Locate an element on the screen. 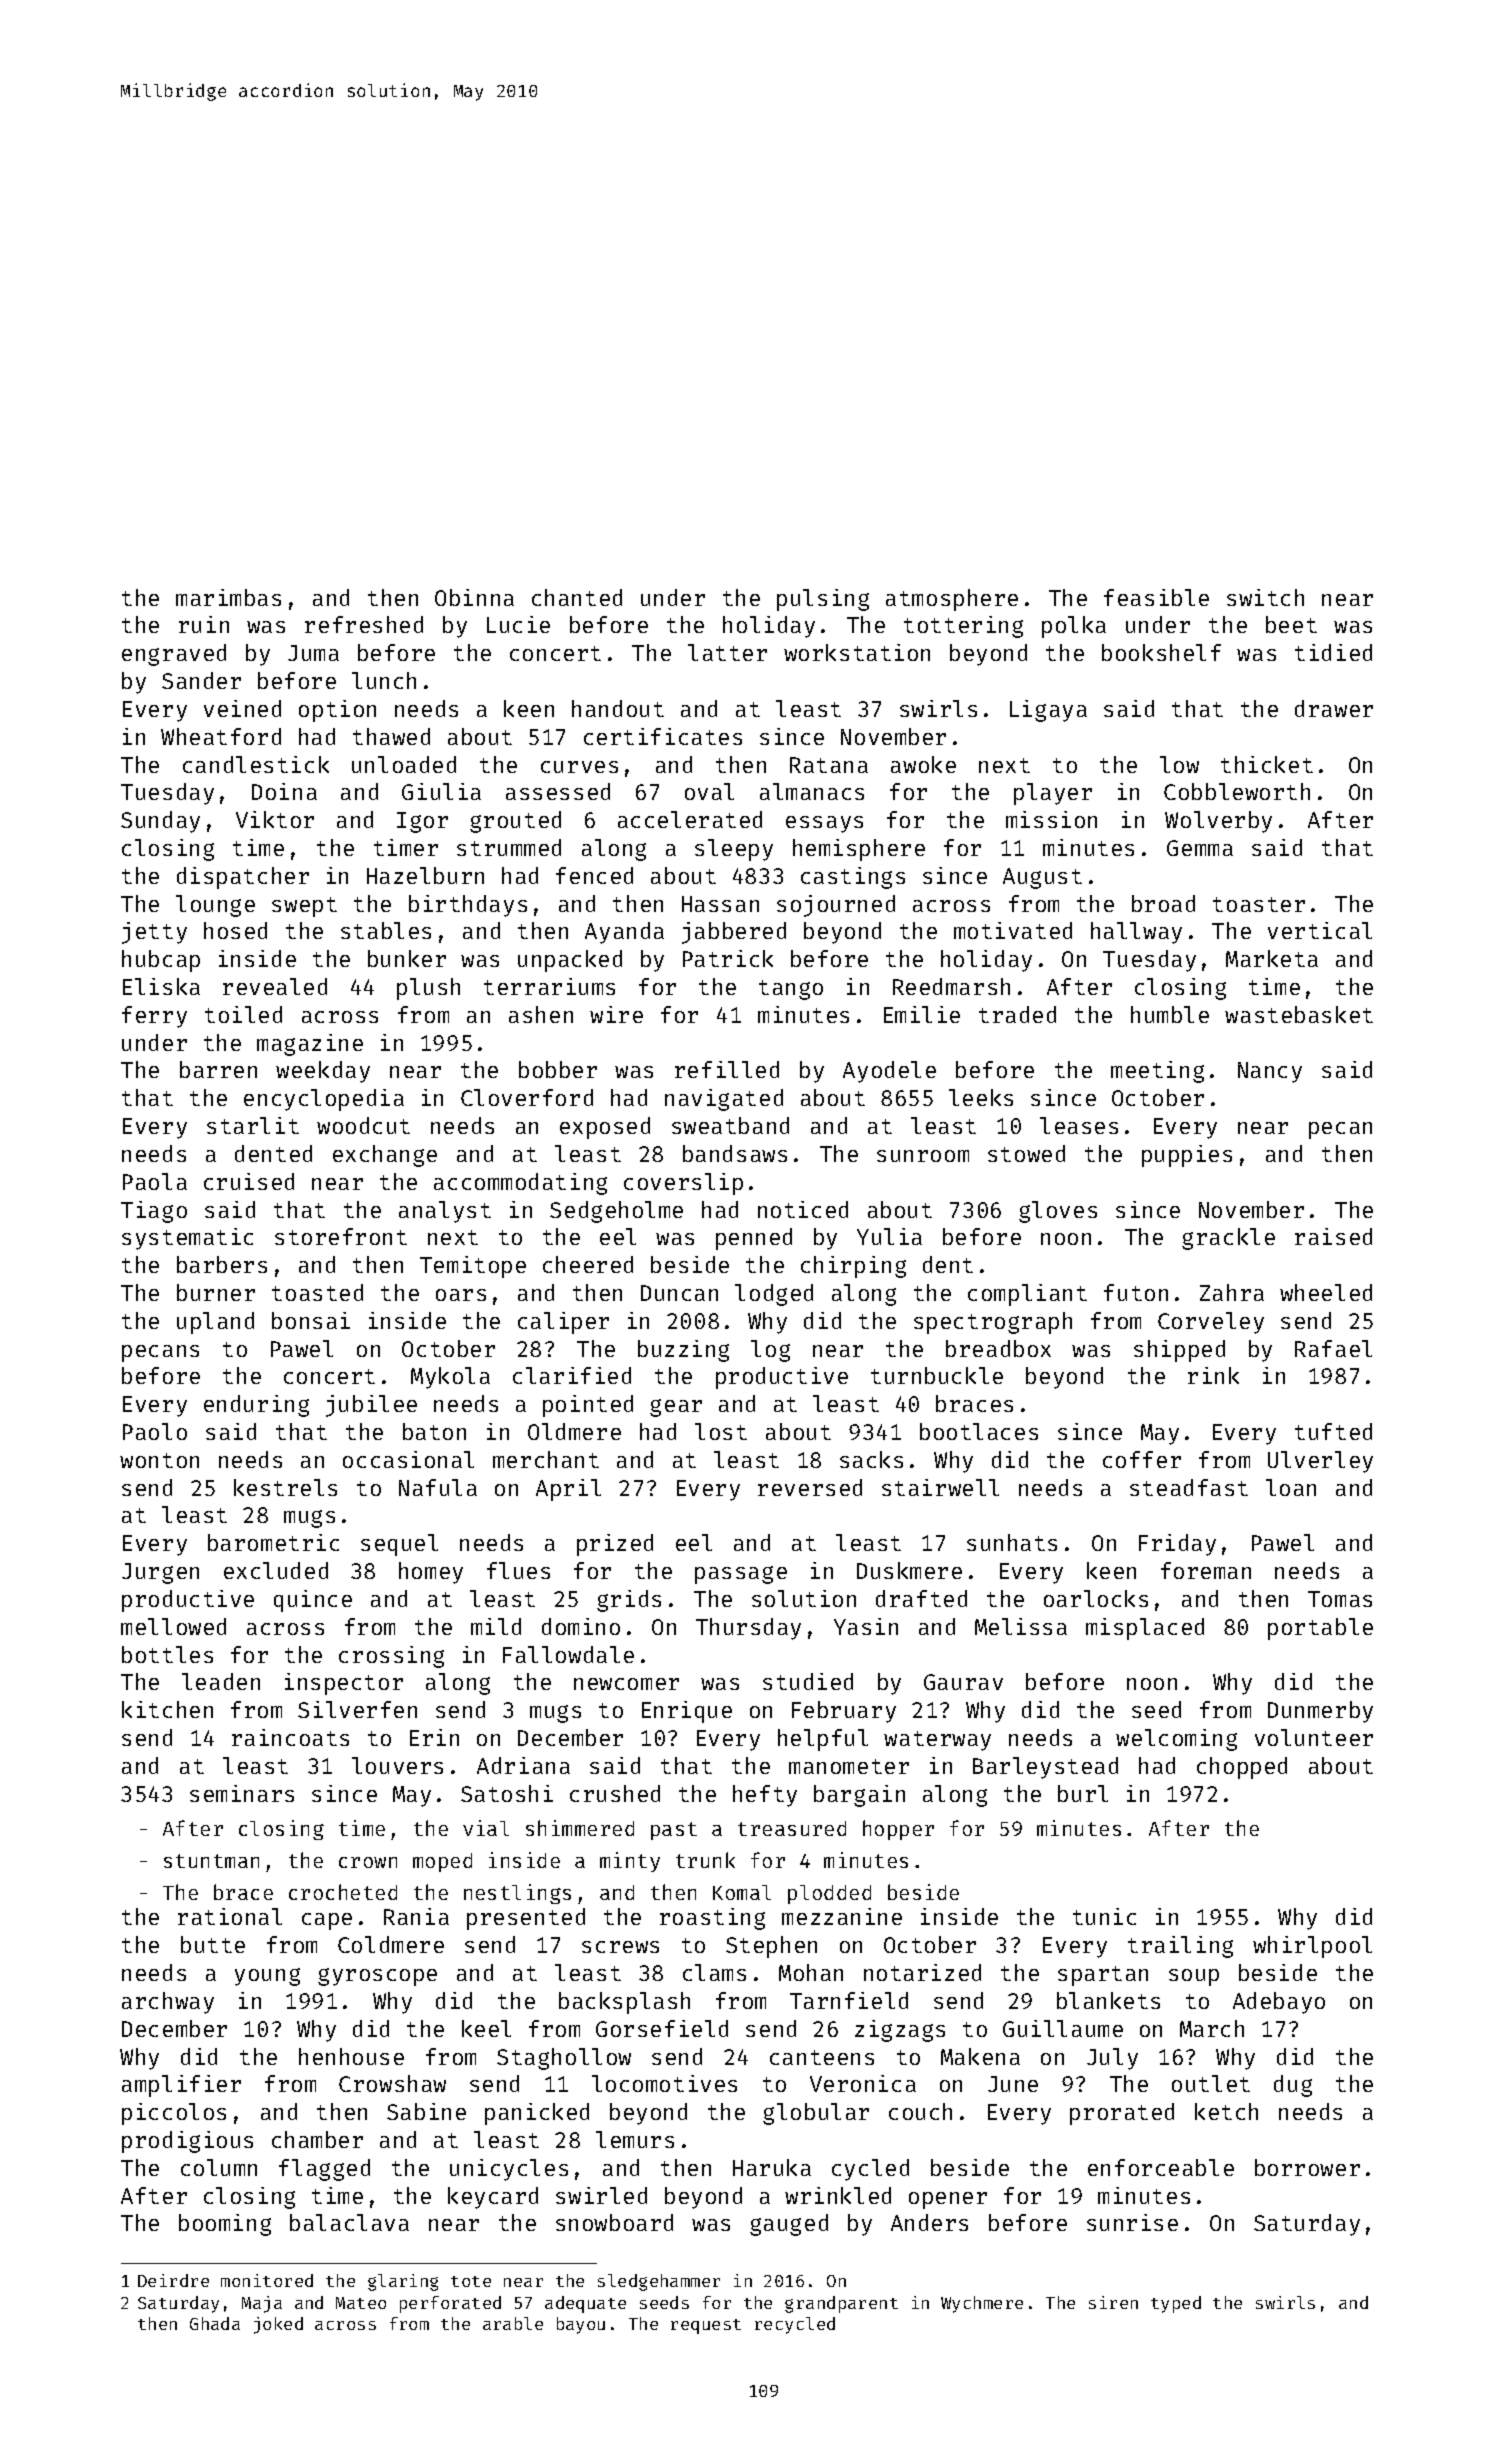 This screenshot has height=2464, width=1496. hemisphere is located at coordinates (859, 850).
